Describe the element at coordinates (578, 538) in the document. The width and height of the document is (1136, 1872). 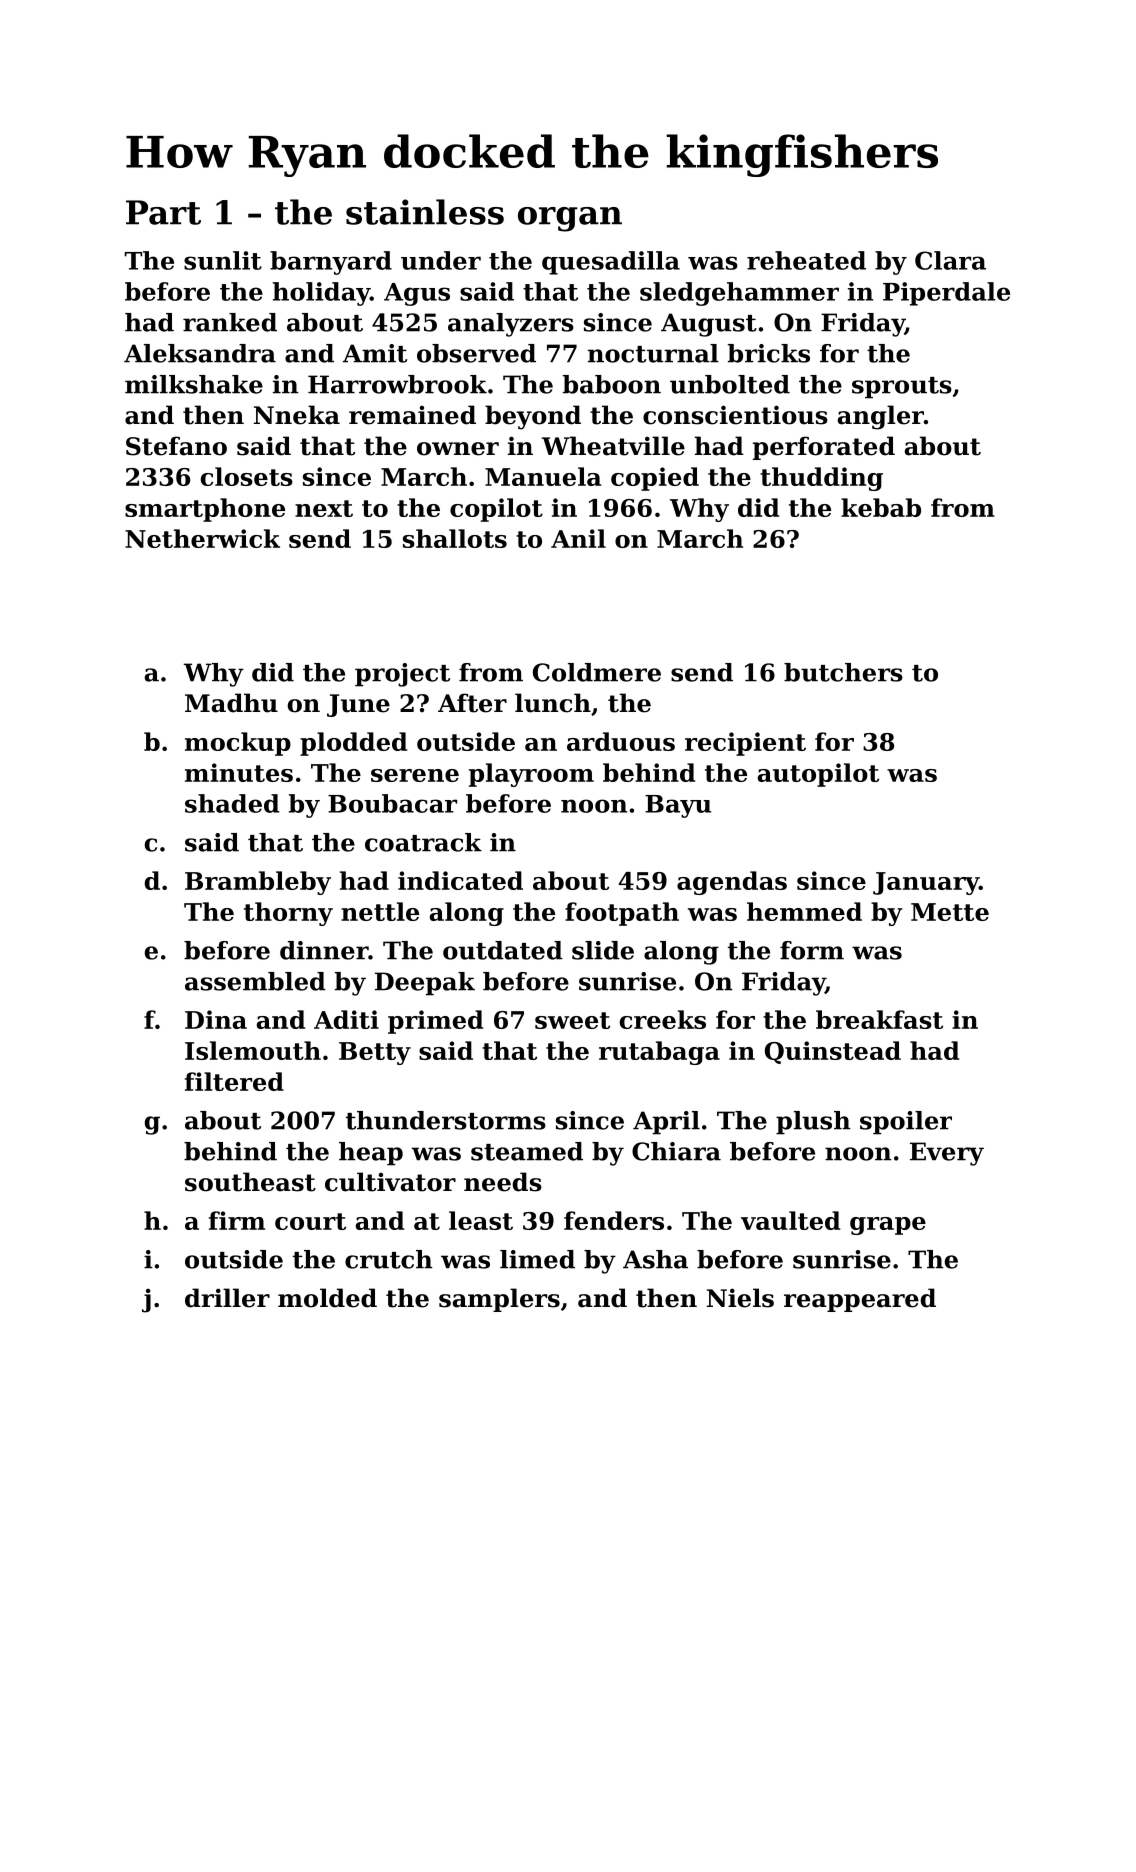
I see `Anil` at that location.
